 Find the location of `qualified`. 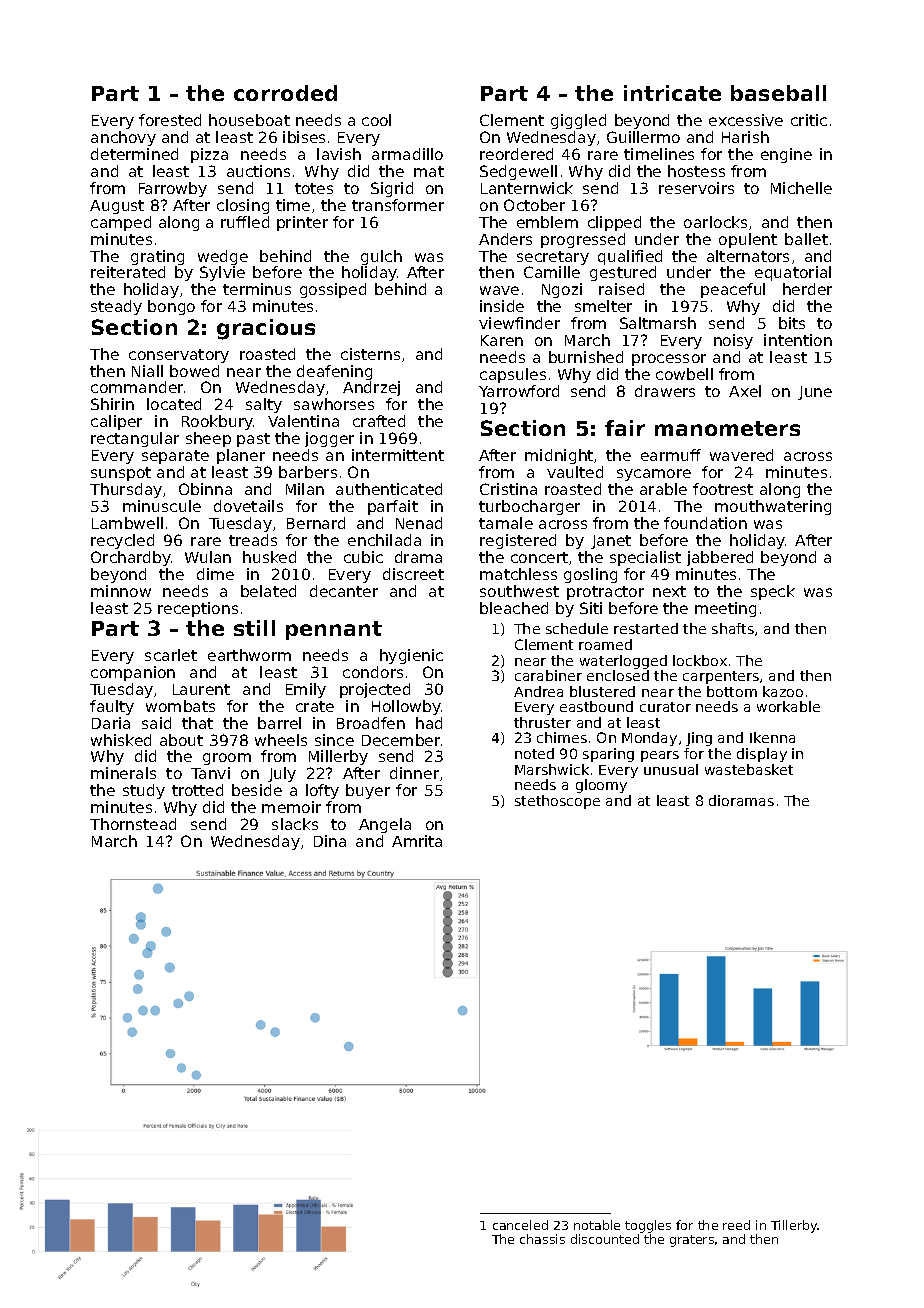

qualified is located at coordinates (630, 257).
